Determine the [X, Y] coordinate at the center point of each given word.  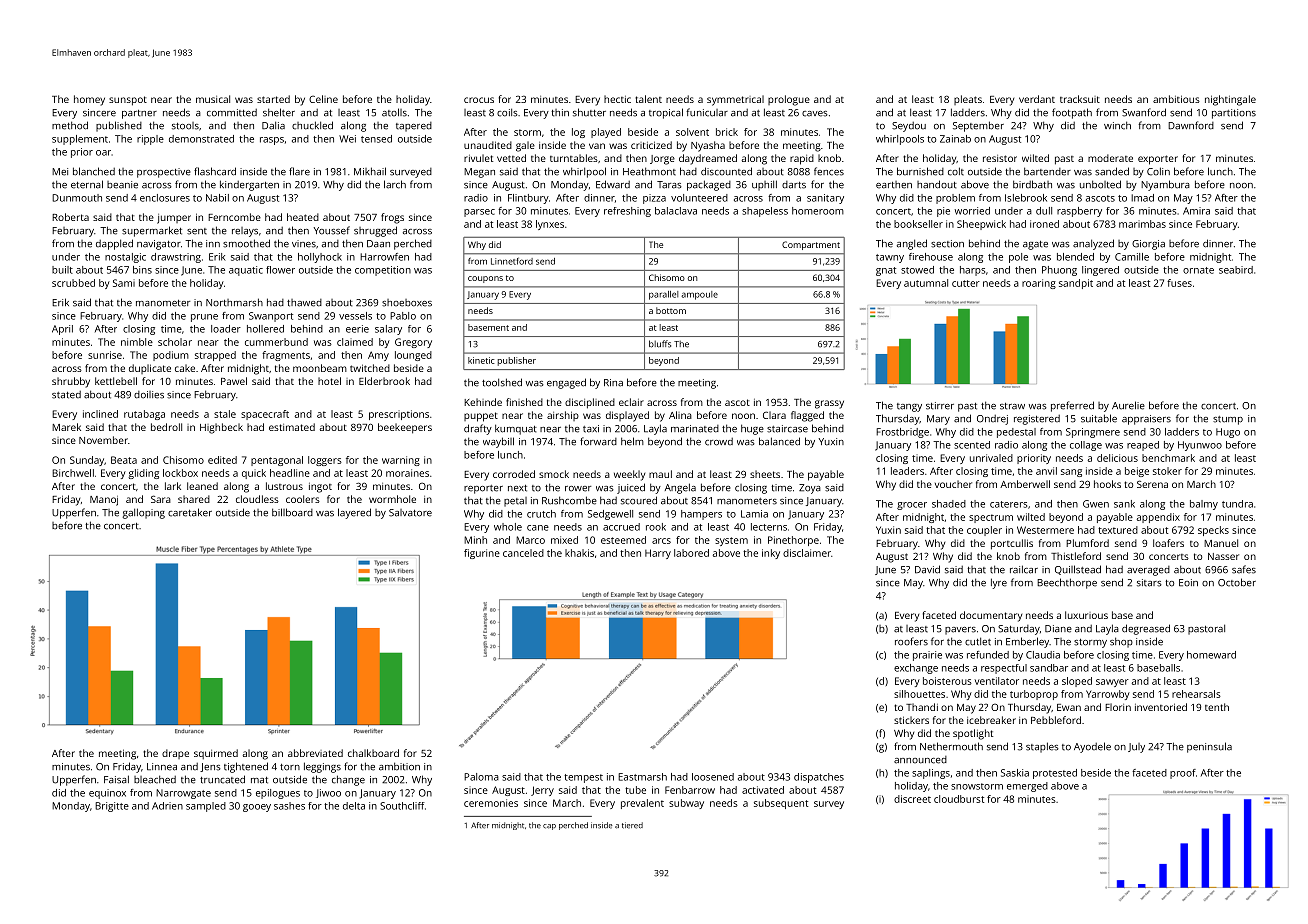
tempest [583, 778]
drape [175, 754]
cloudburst [959, 799]
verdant [1037, 99]
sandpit [1076, 284]
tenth [1217, 707]
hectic [617, 99]
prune [204, 318]
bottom [671, 310]
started [273, 99]
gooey [257, 808]
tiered [632, 825]
